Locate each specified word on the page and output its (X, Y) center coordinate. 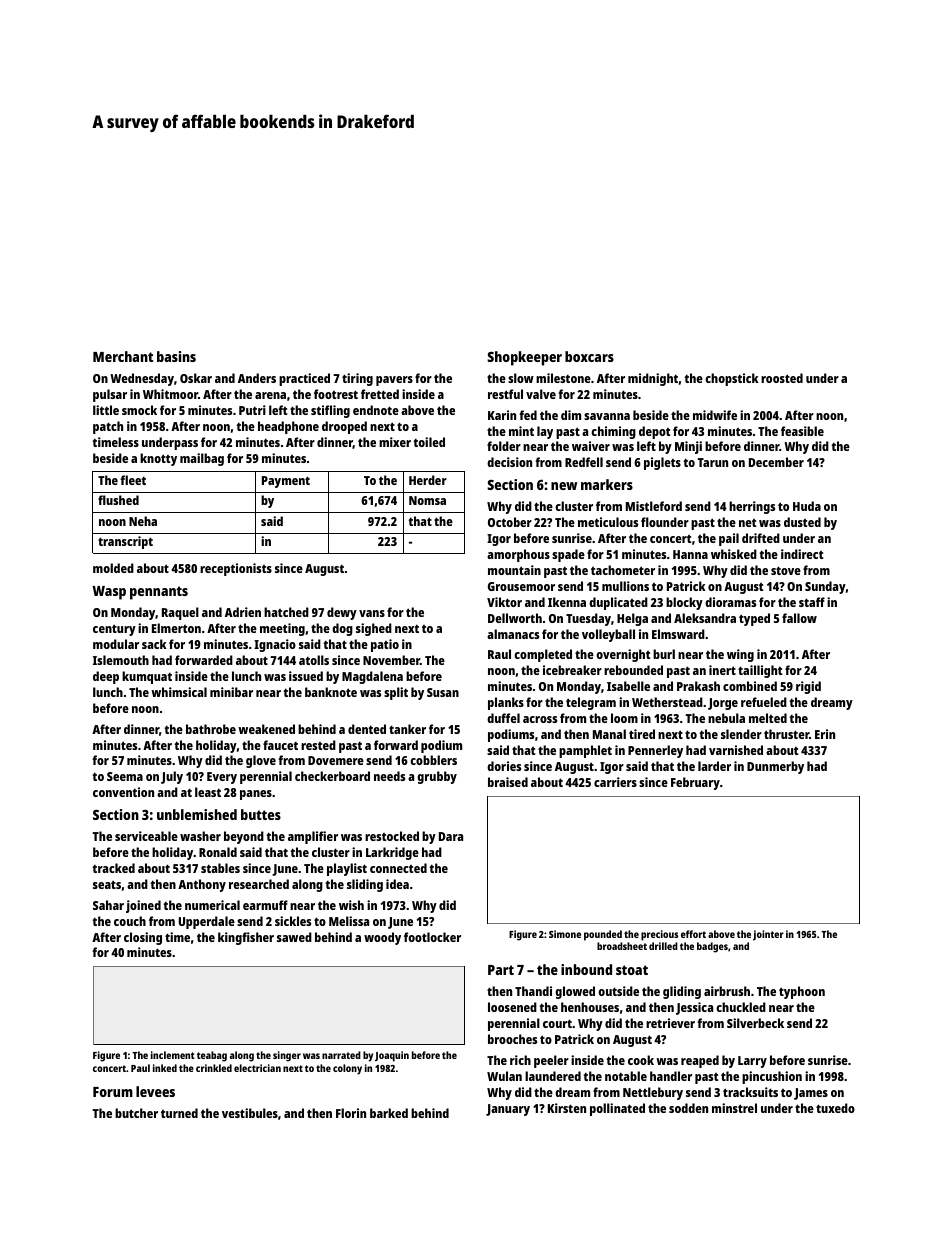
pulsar (110, 395)
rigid (808, 687)
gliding (682, 992)
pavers (394, 381)
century (114, 630)
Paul (140, 1068)
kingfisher (246, 938)
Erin (825, 734)
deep (106, 677)
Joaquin (392, 1056)
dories (504, 766)
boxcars (589, 356)
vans (372, 613)
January (508, 1110)
